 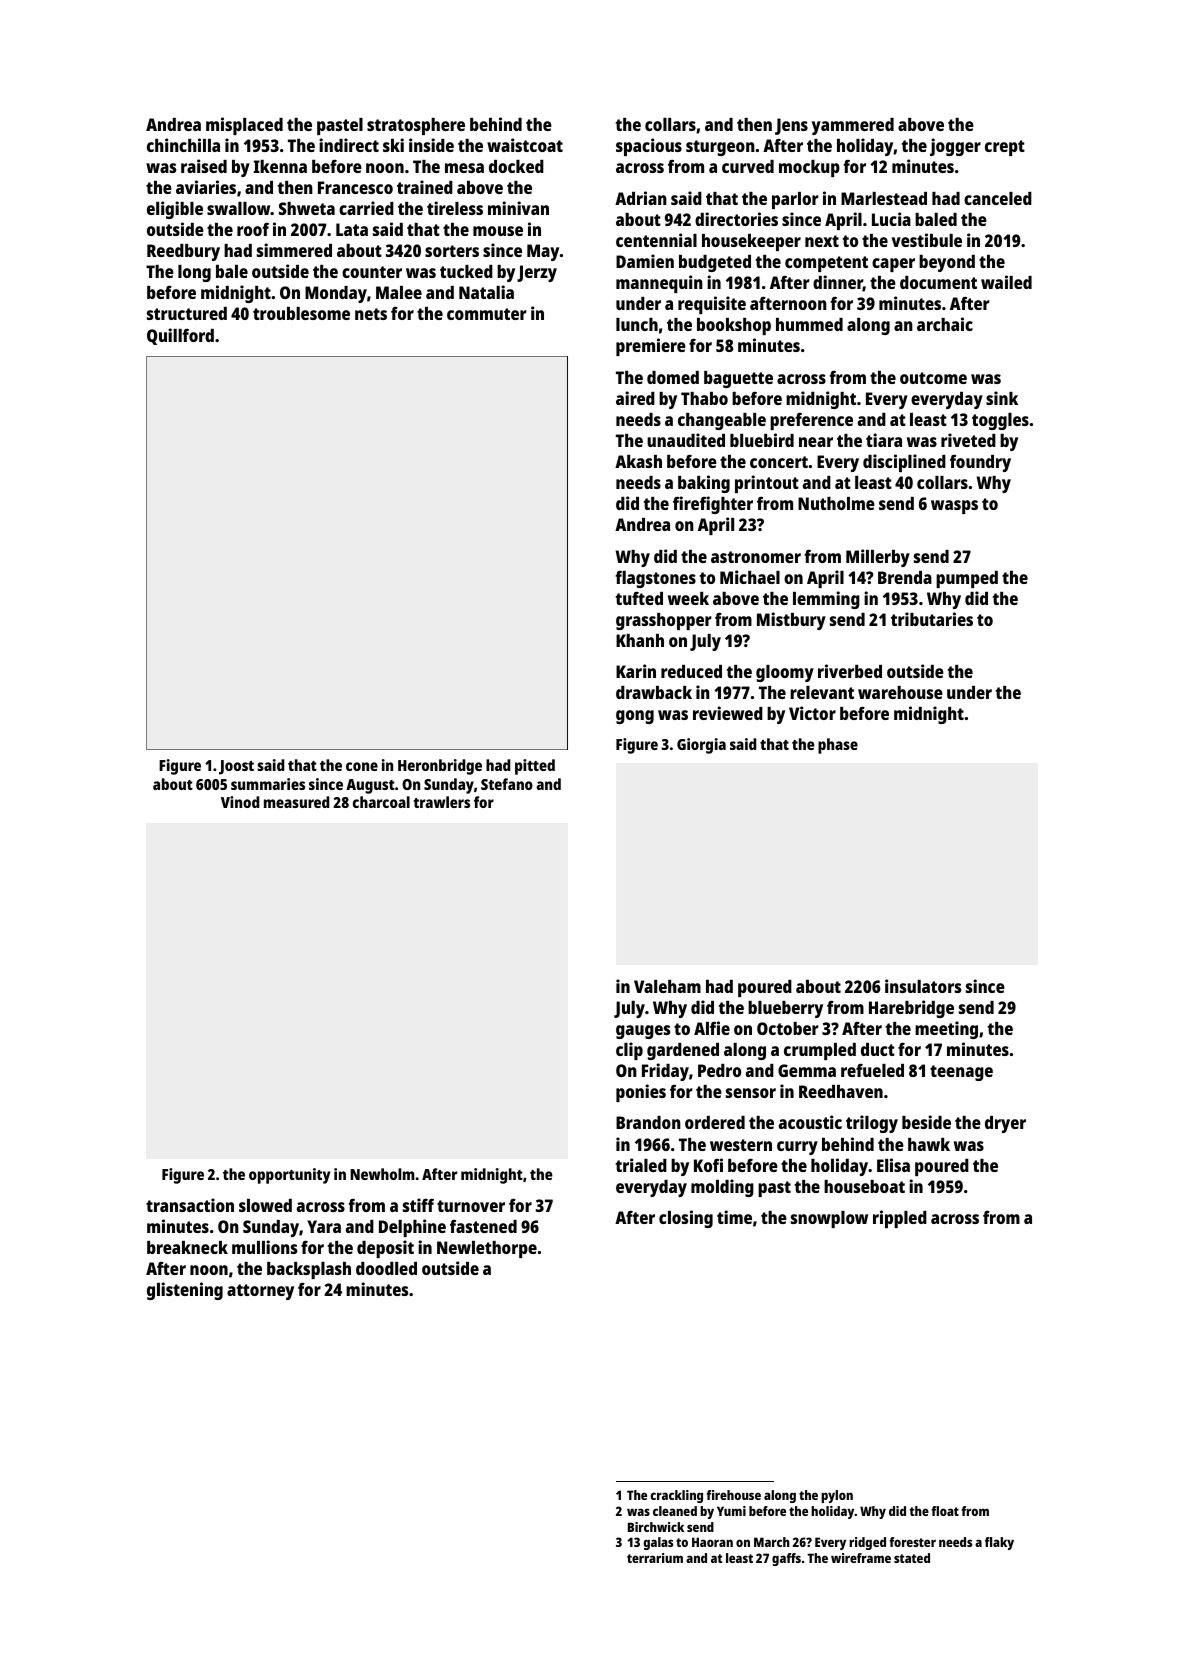 What do you see at coordinates (362, 766) in the screenshot?
I see `cone` at bounding box center [362, 766].
